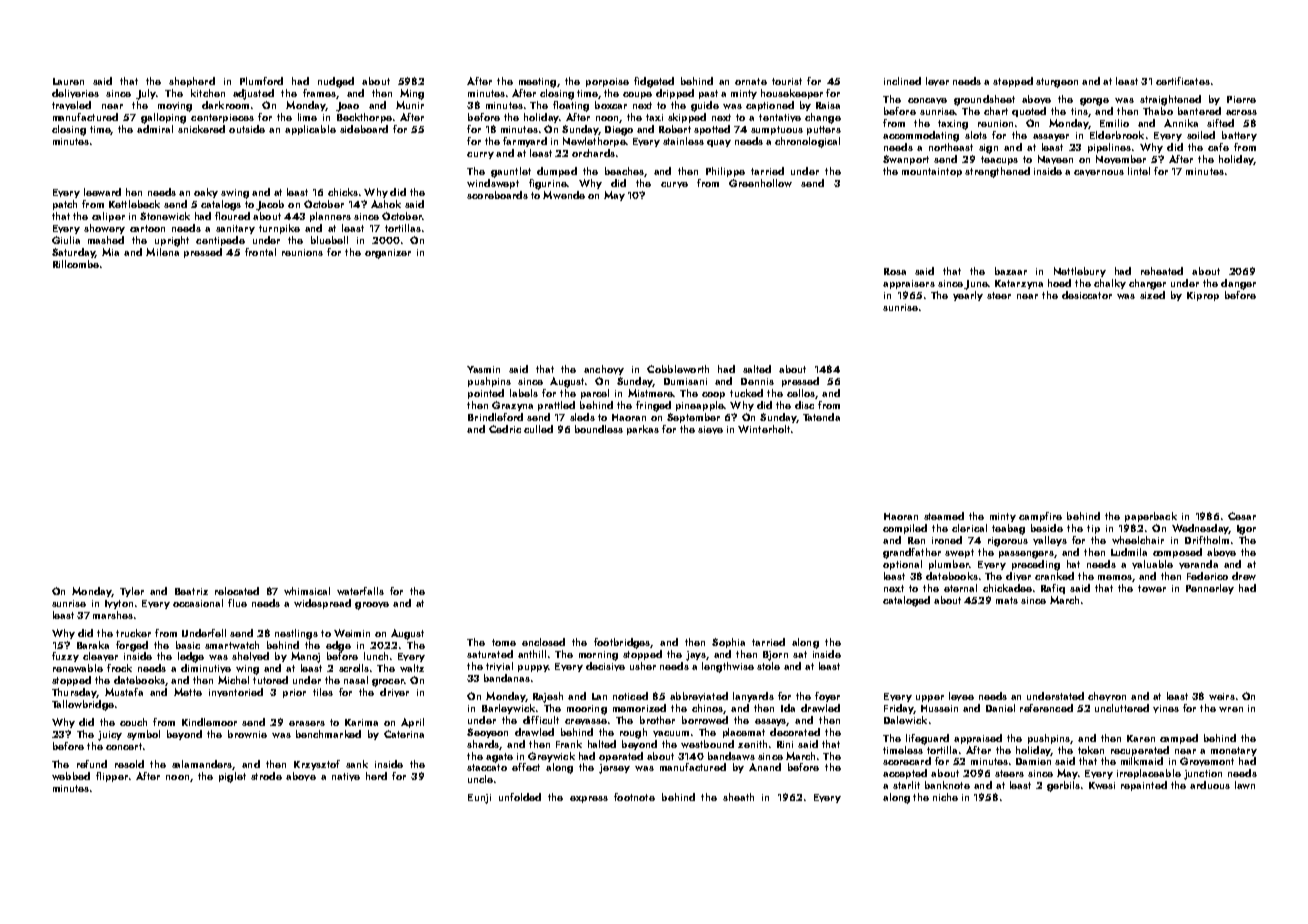 This screenshot has height=924, width=1308. What do you see at coordinates (68, 81) in the screenshot?
I see `Lauren` at bounding box center [68, 81].
